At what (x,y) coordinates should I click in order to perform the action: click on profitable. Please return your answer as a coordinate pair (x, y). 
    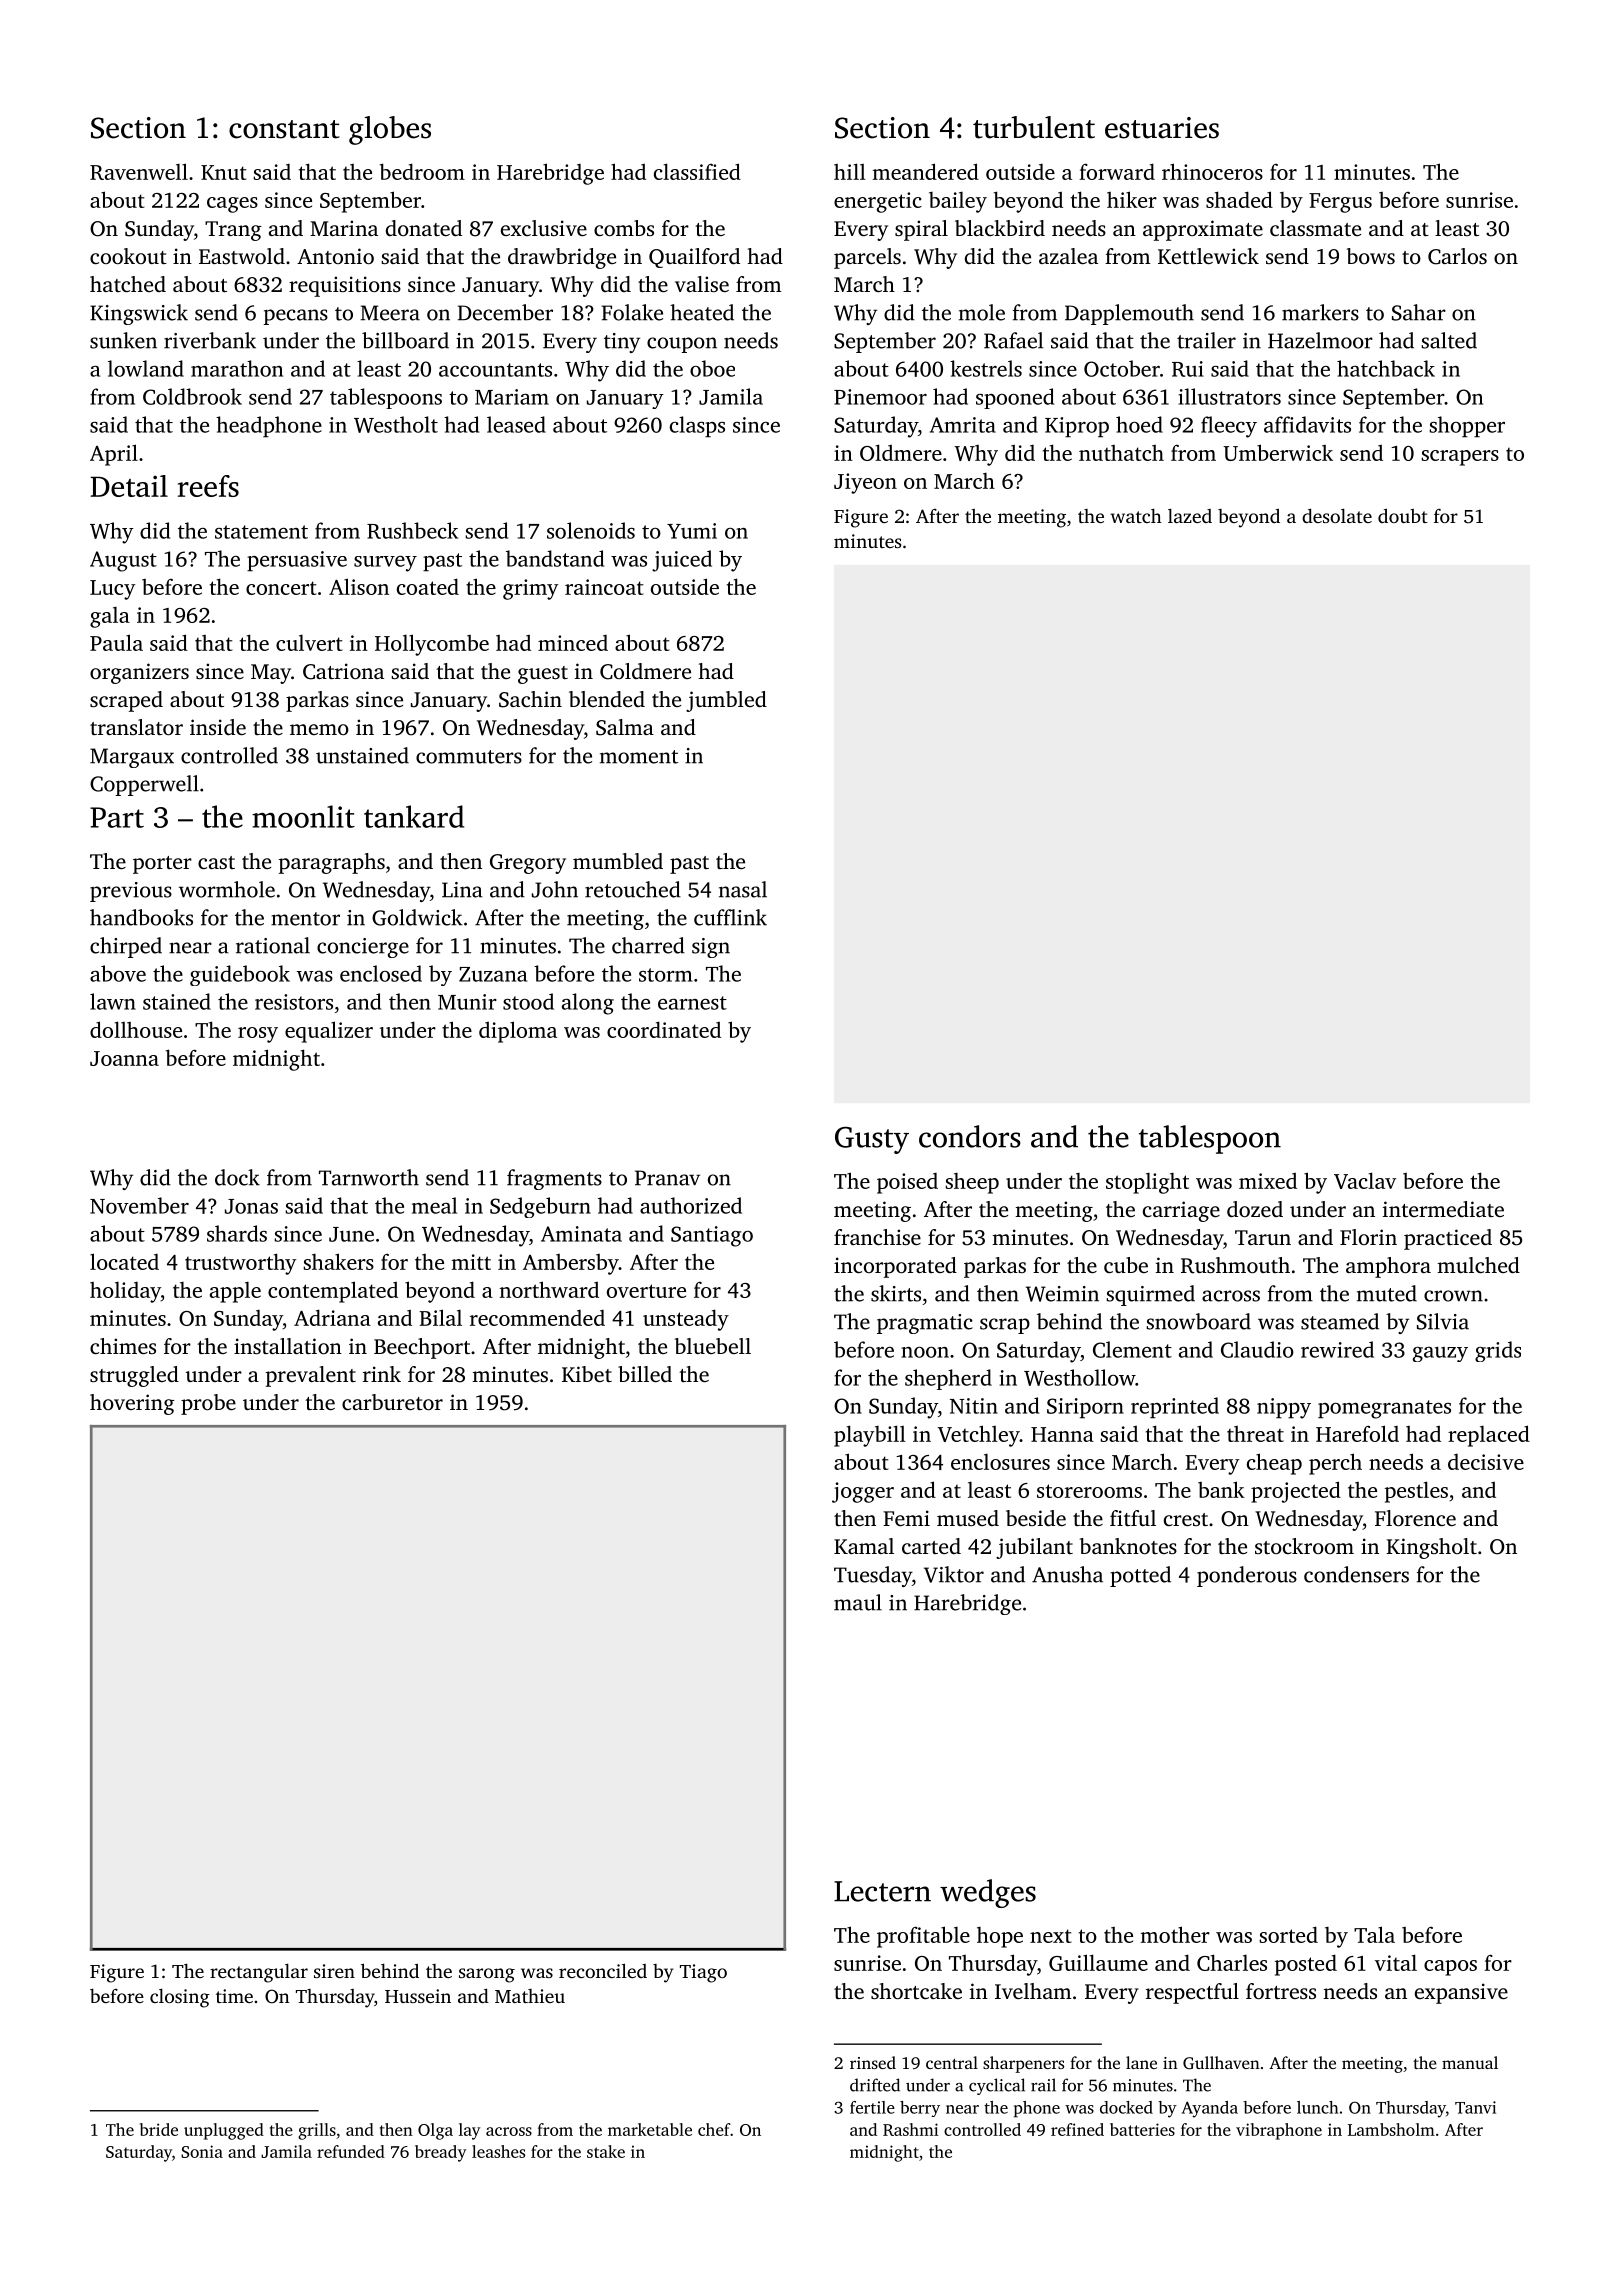
    Looking at the image, I should click on (923, 1937).
